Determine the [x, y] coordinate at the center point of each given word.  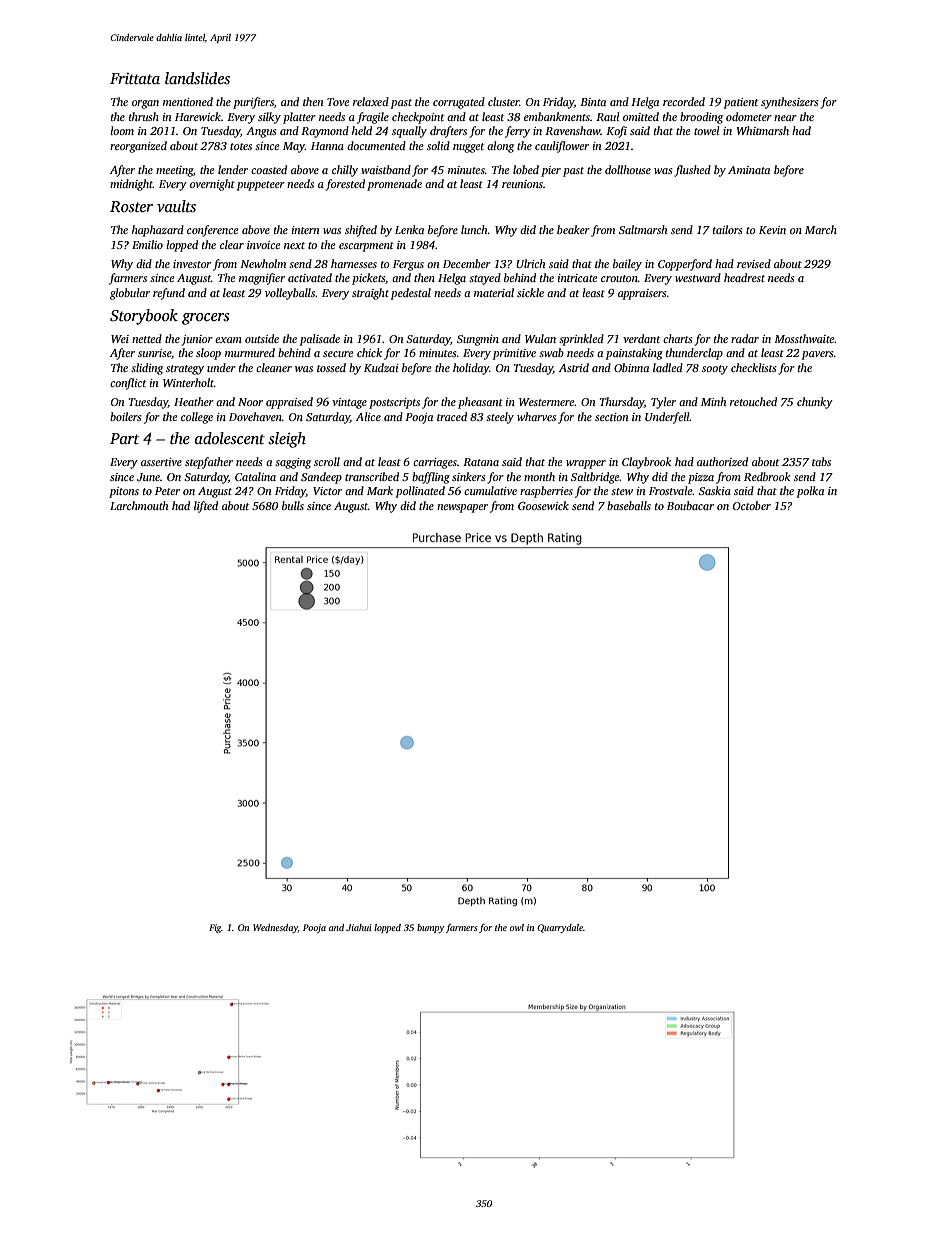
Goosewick [543, 505]
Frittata [135, 78]
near [785, 118]
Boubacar [690, 505]
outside [262, 338]
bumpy [430, 928]
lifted [206, 507]
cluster [504, 101]
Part [124, 438]
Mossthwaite [804, 338]
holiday [471, 369]
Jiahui [359, 927]
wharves [536, 416]
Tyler [663, 403]
